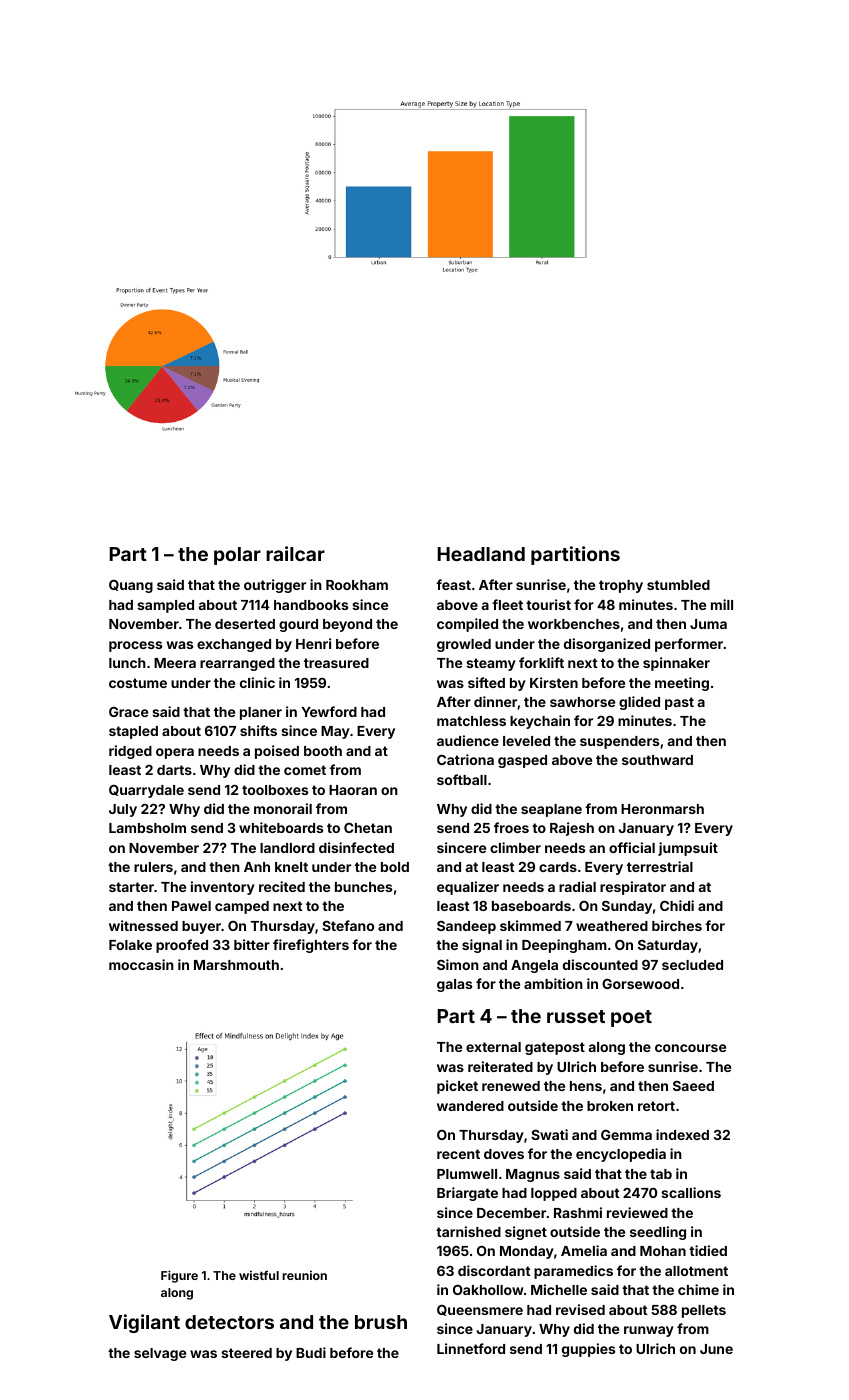  I want to click on Quang, so click(131, 586).
